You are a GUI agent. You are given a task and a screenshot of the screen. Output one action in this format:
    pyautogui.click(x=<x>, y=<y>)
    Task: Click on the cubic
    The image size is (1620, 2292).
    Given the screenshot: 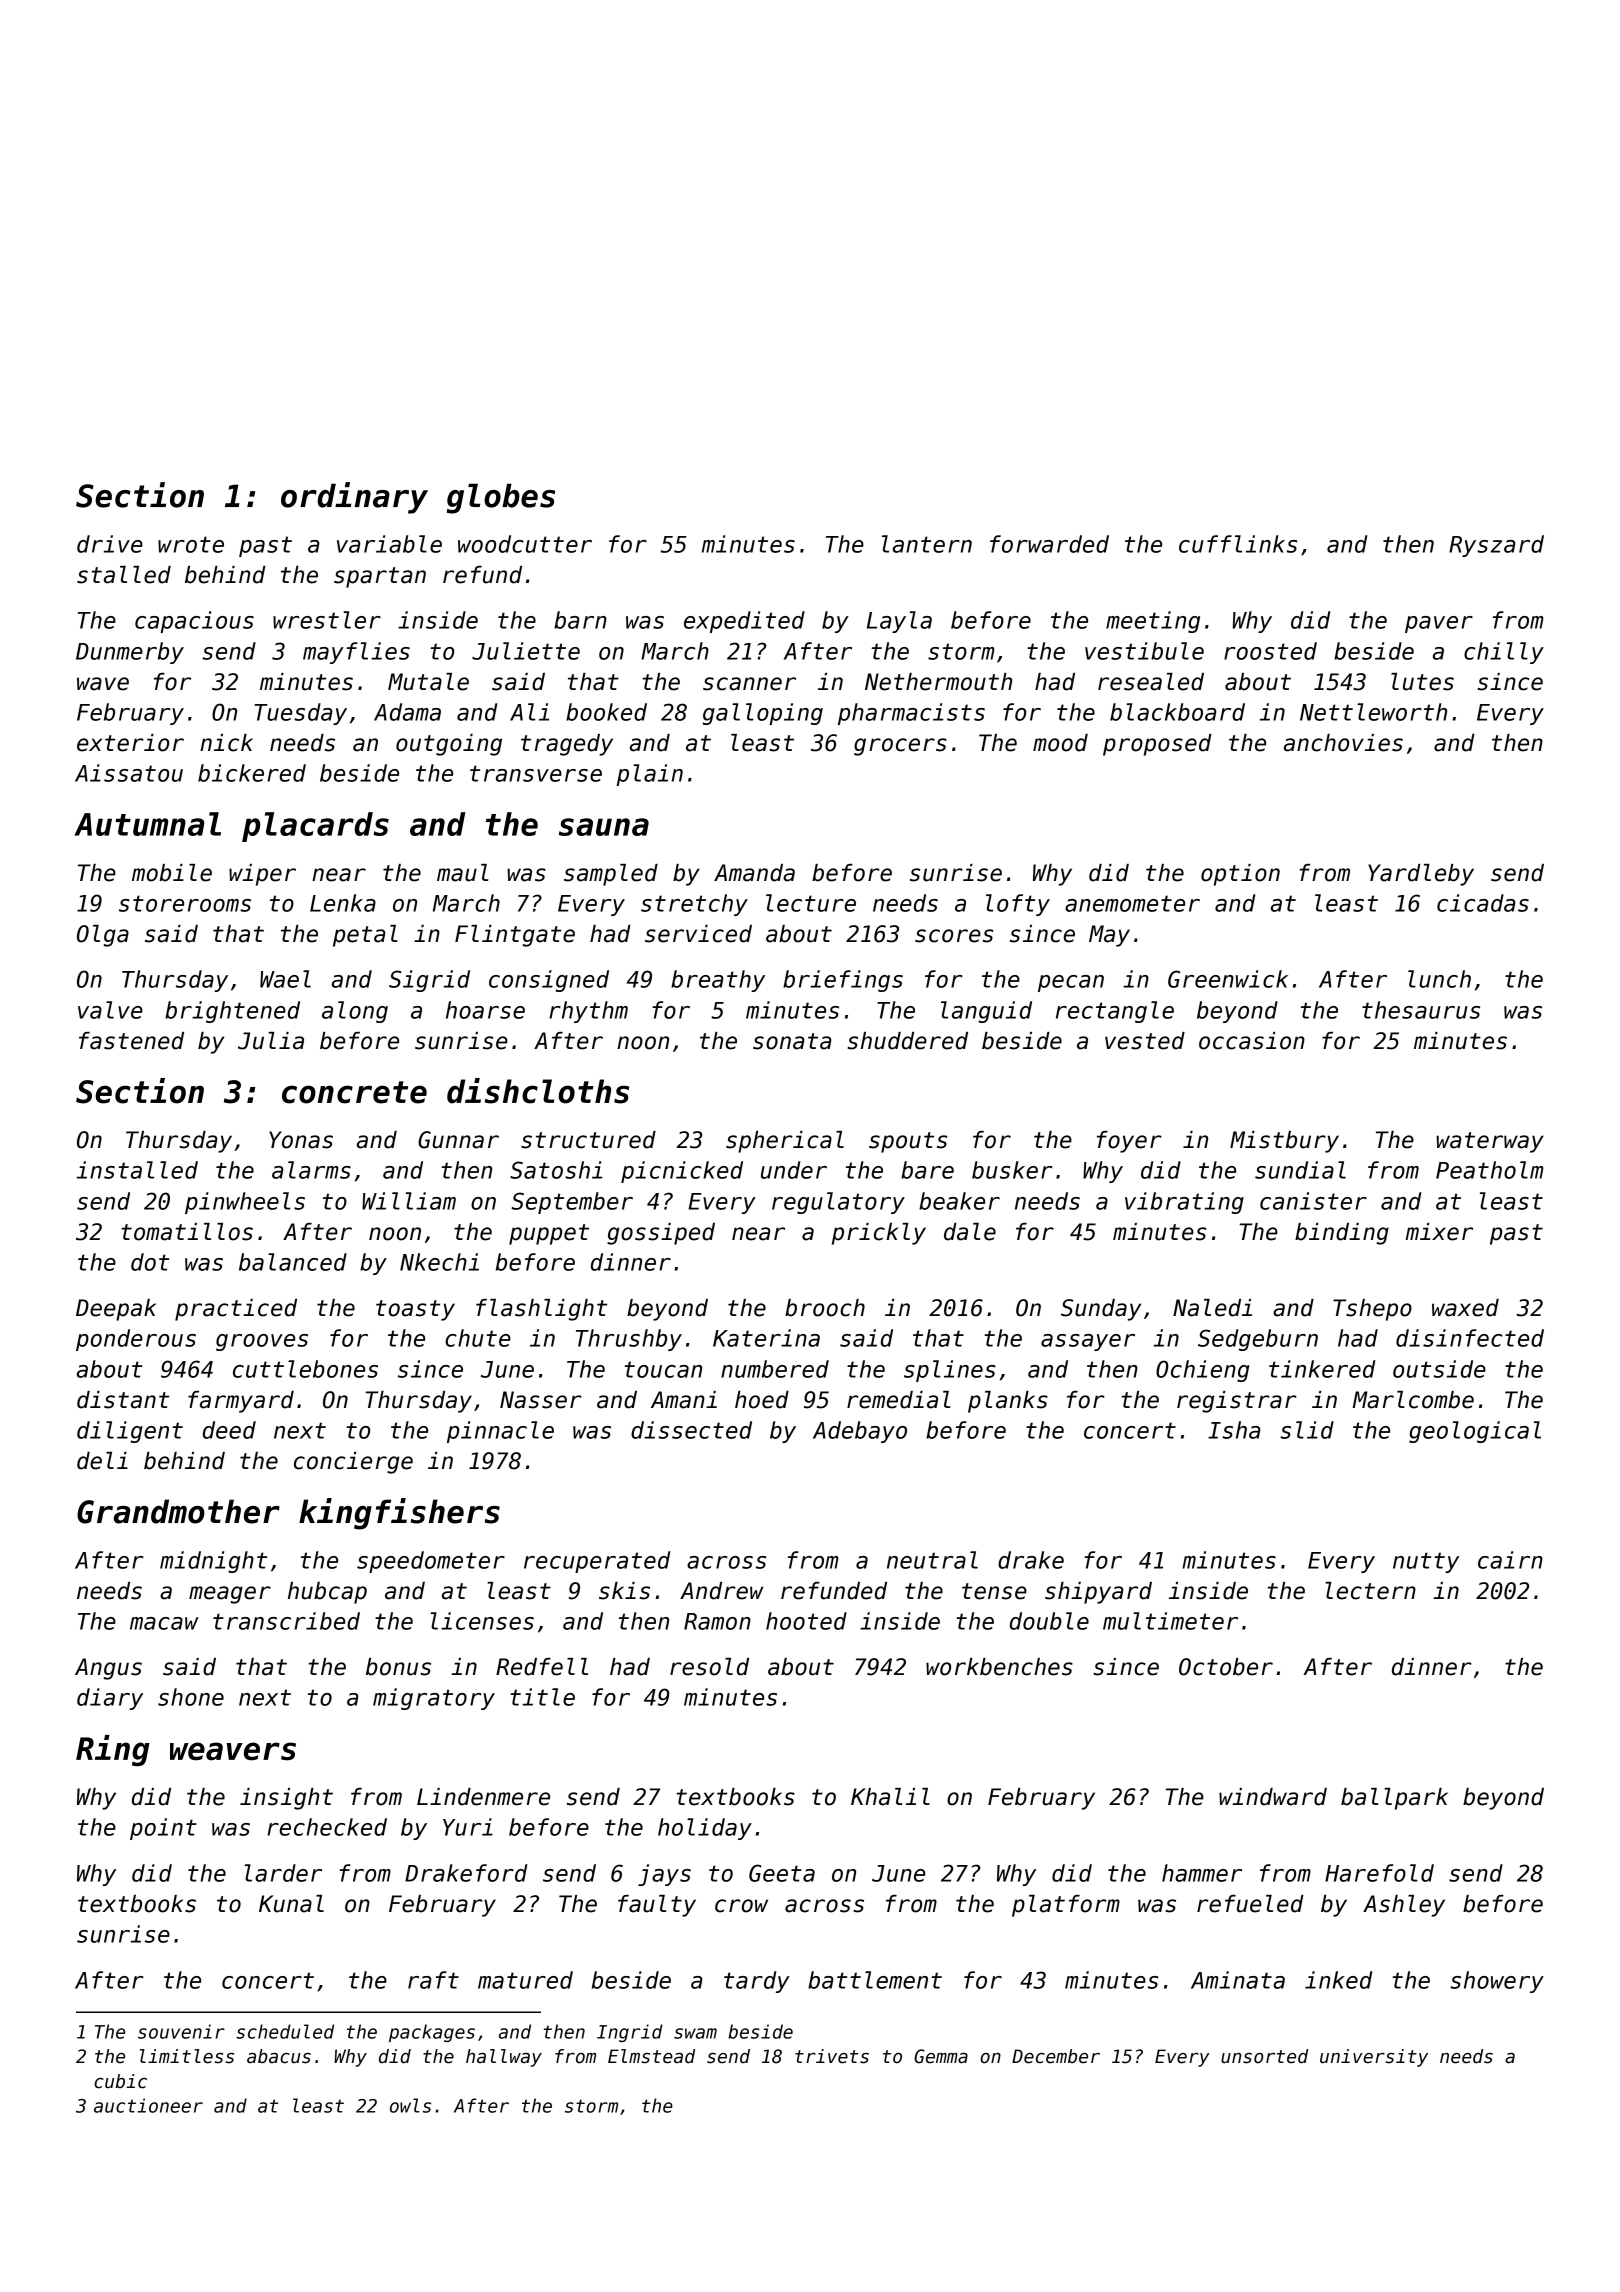 What is the action you would take?
    pyautogui.click(x=120, y=2081)
